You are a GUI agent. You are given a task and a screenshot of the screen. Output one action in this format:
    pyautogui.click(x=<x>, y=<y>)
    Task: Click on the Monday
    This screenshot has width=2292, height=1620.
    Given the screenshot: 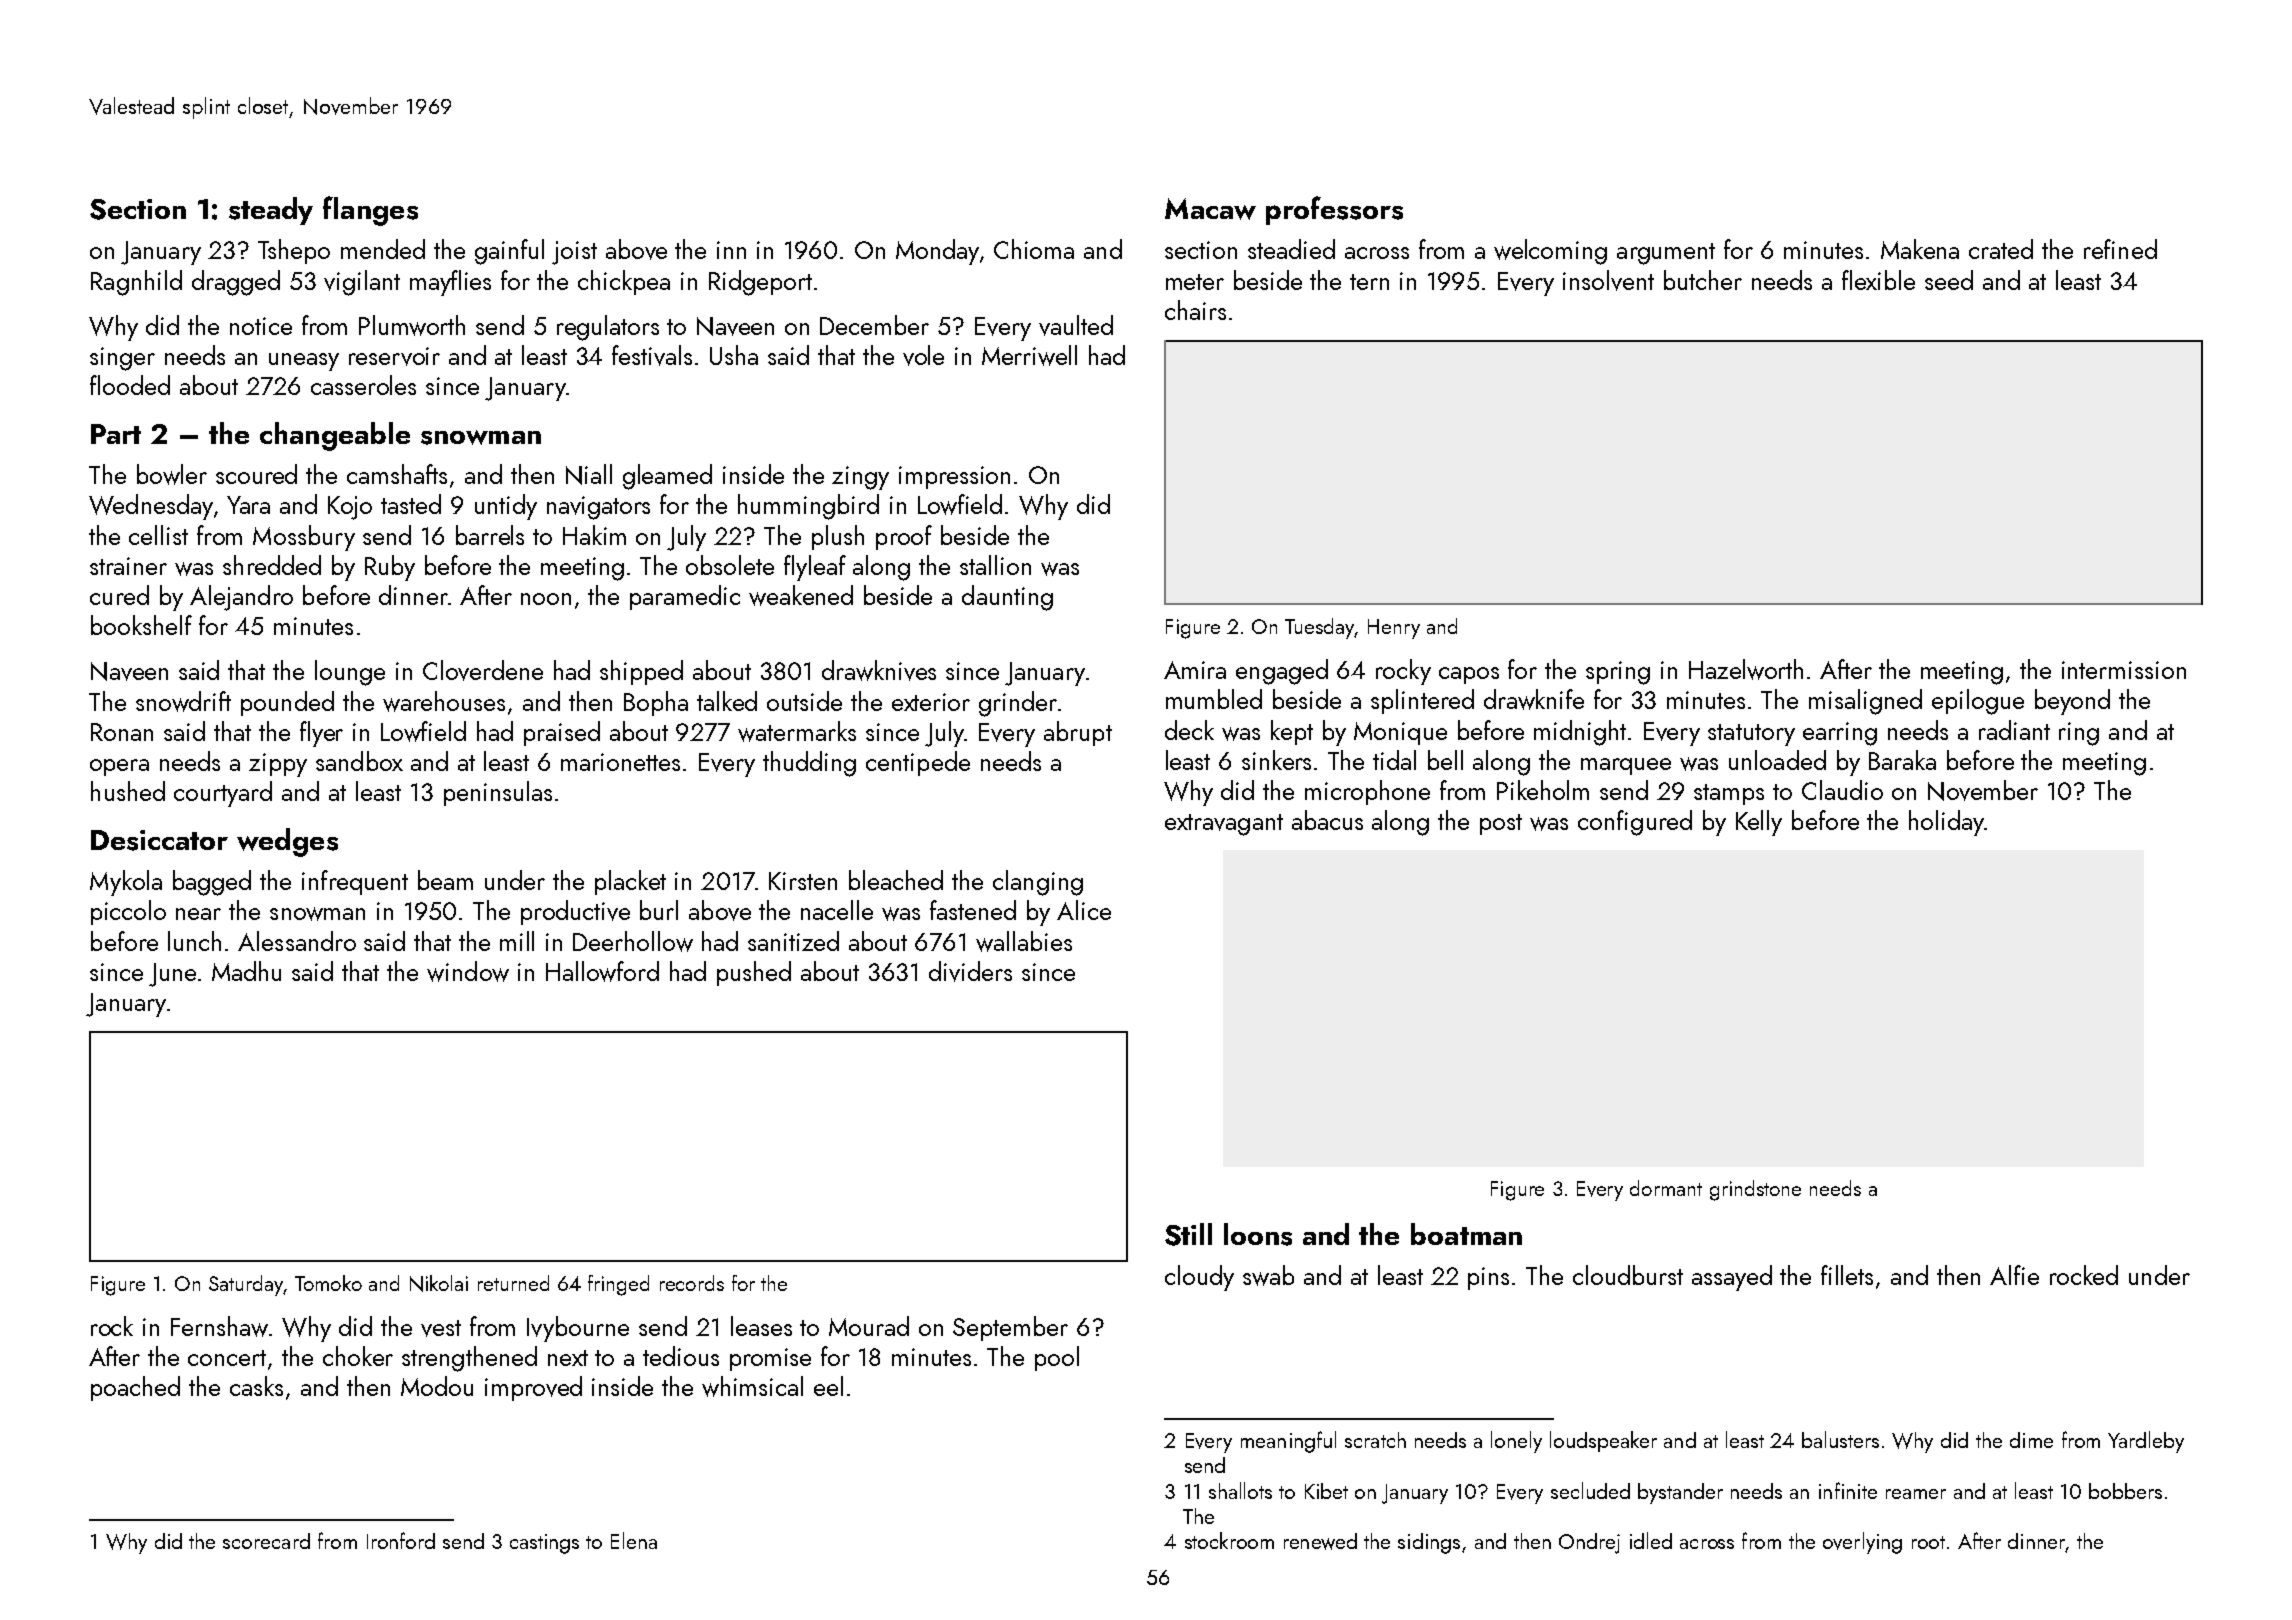 What is the action you would take?
    pyautogui.click(x=937, y=252)
